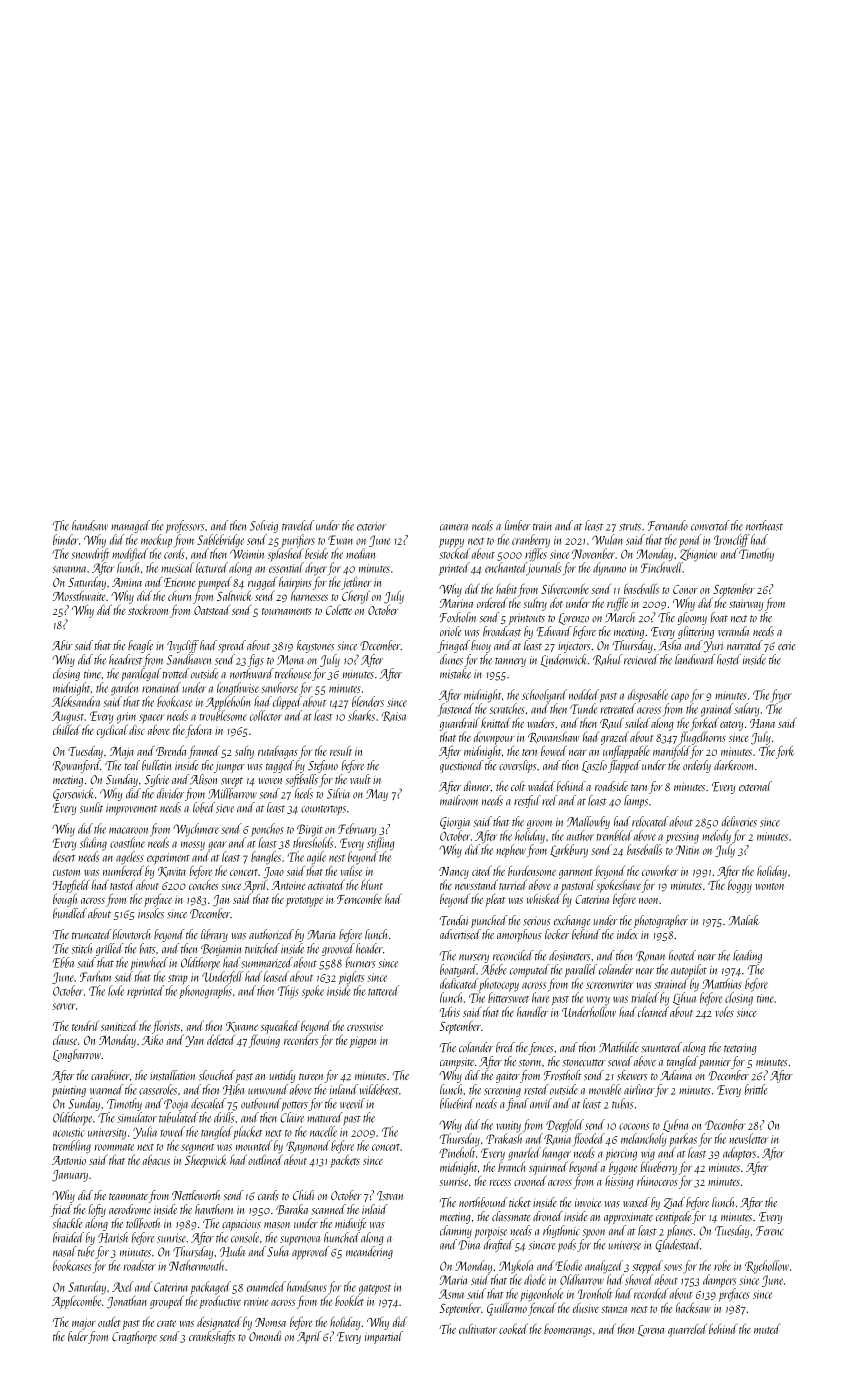  I want to click on designated, so click(219, 1323).
